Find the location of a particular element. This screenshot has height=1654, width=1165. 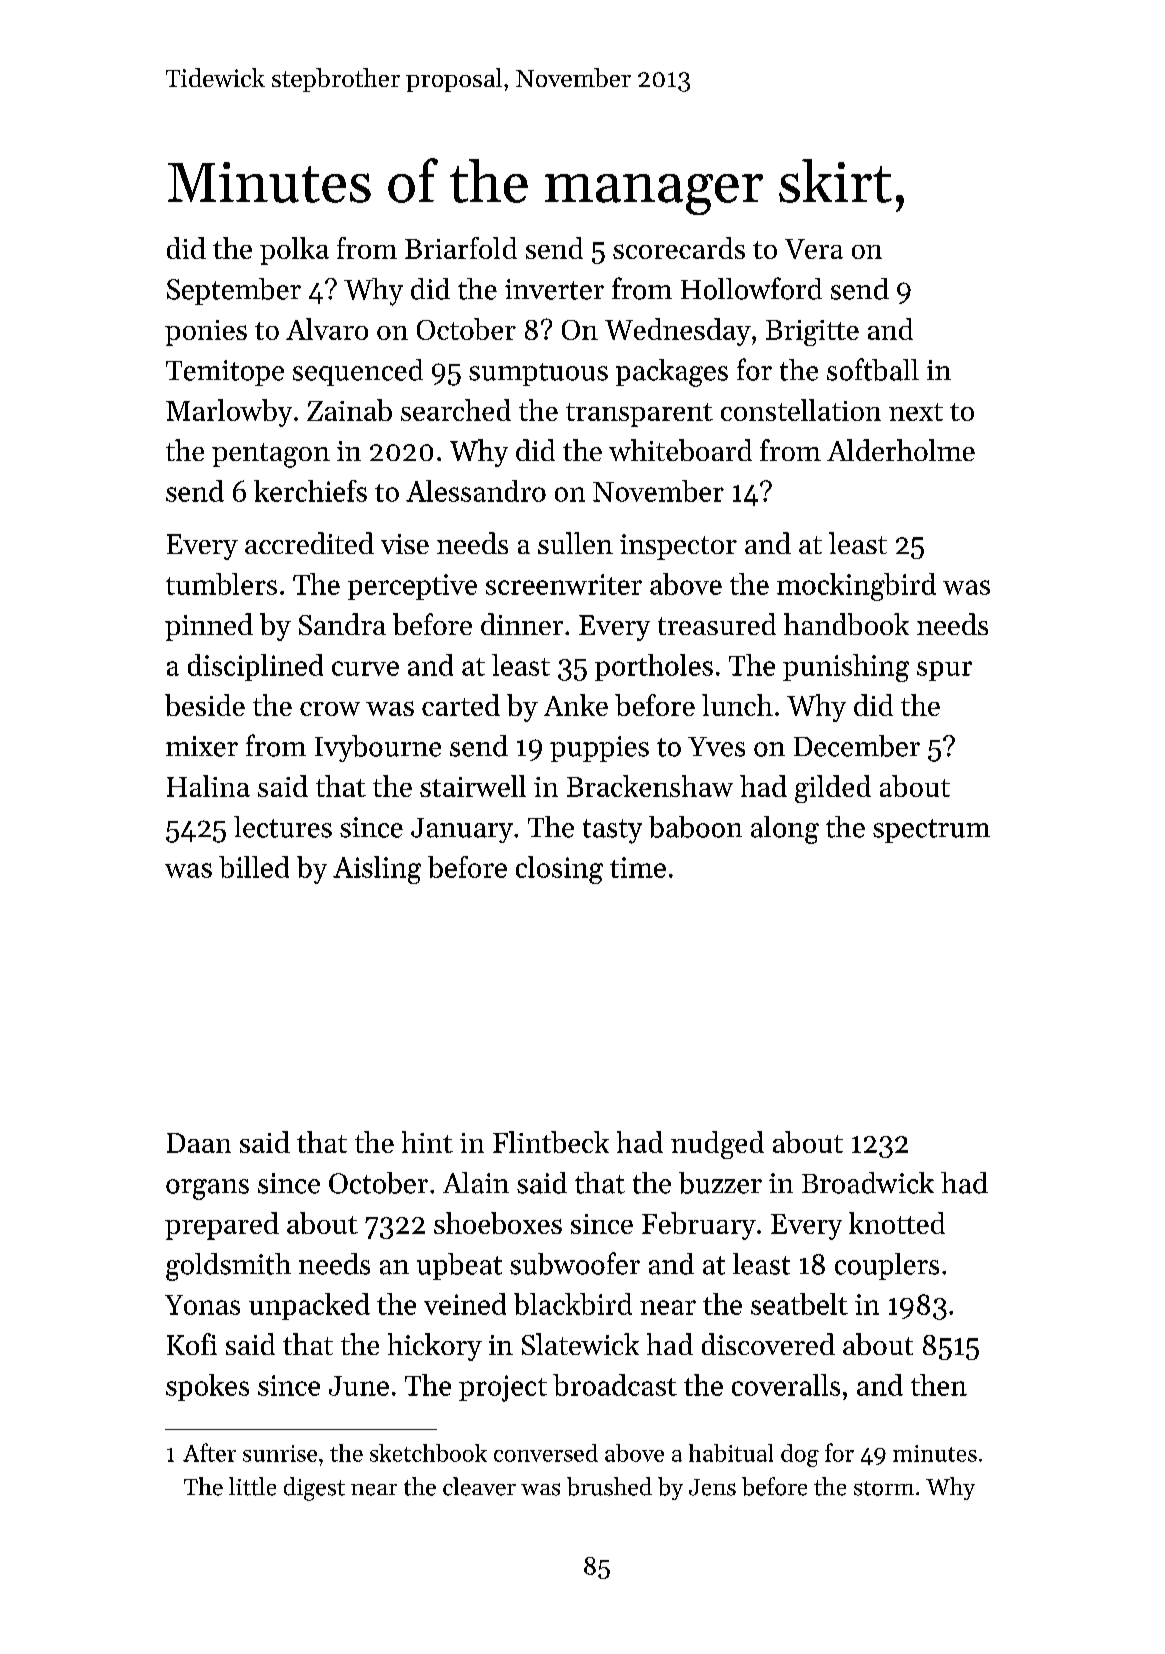

little is located at coordinates (252, 1486).
